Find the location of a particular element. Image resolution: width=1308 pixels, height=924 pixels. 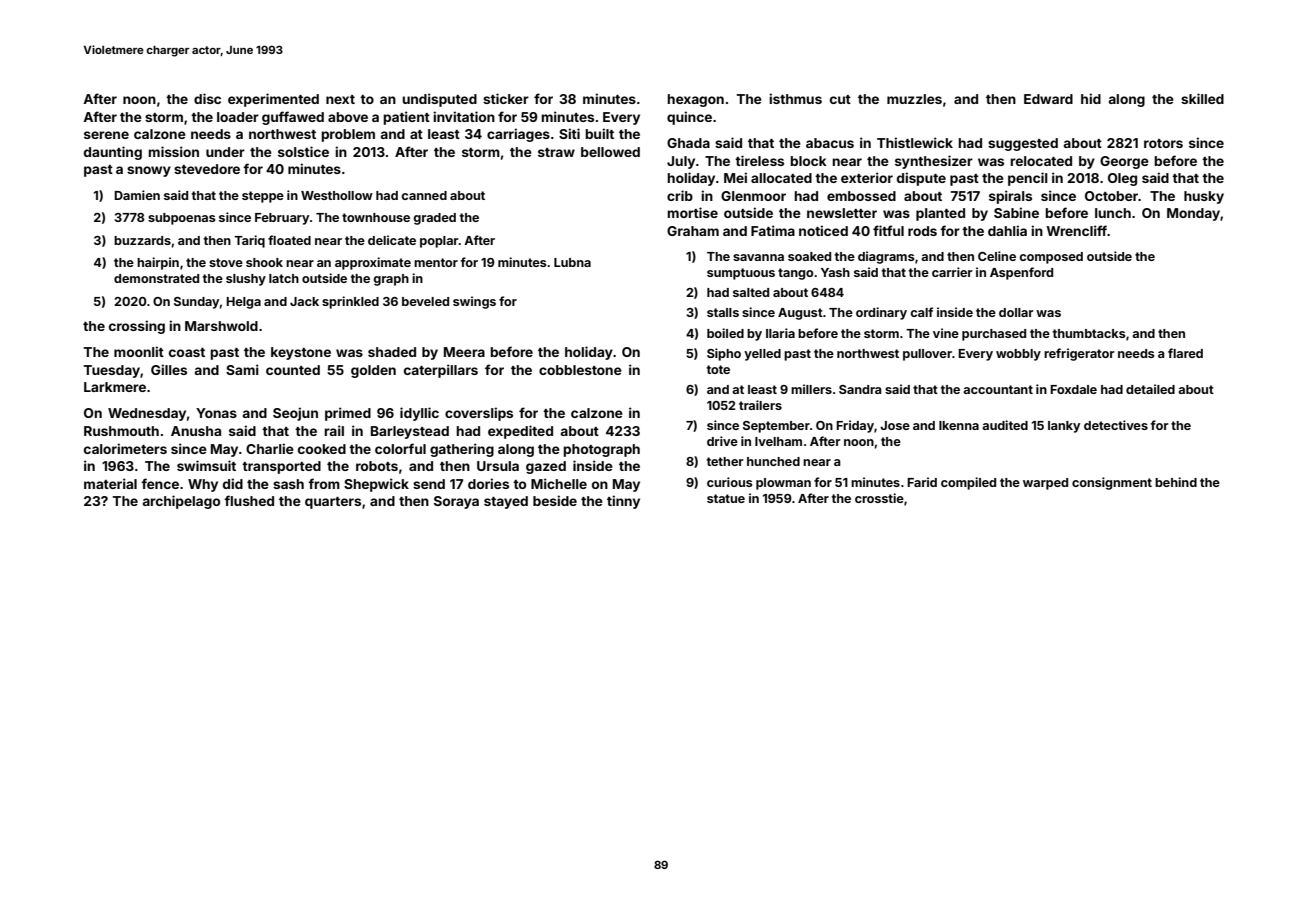

yelled is located at coordinates (762, 355).
